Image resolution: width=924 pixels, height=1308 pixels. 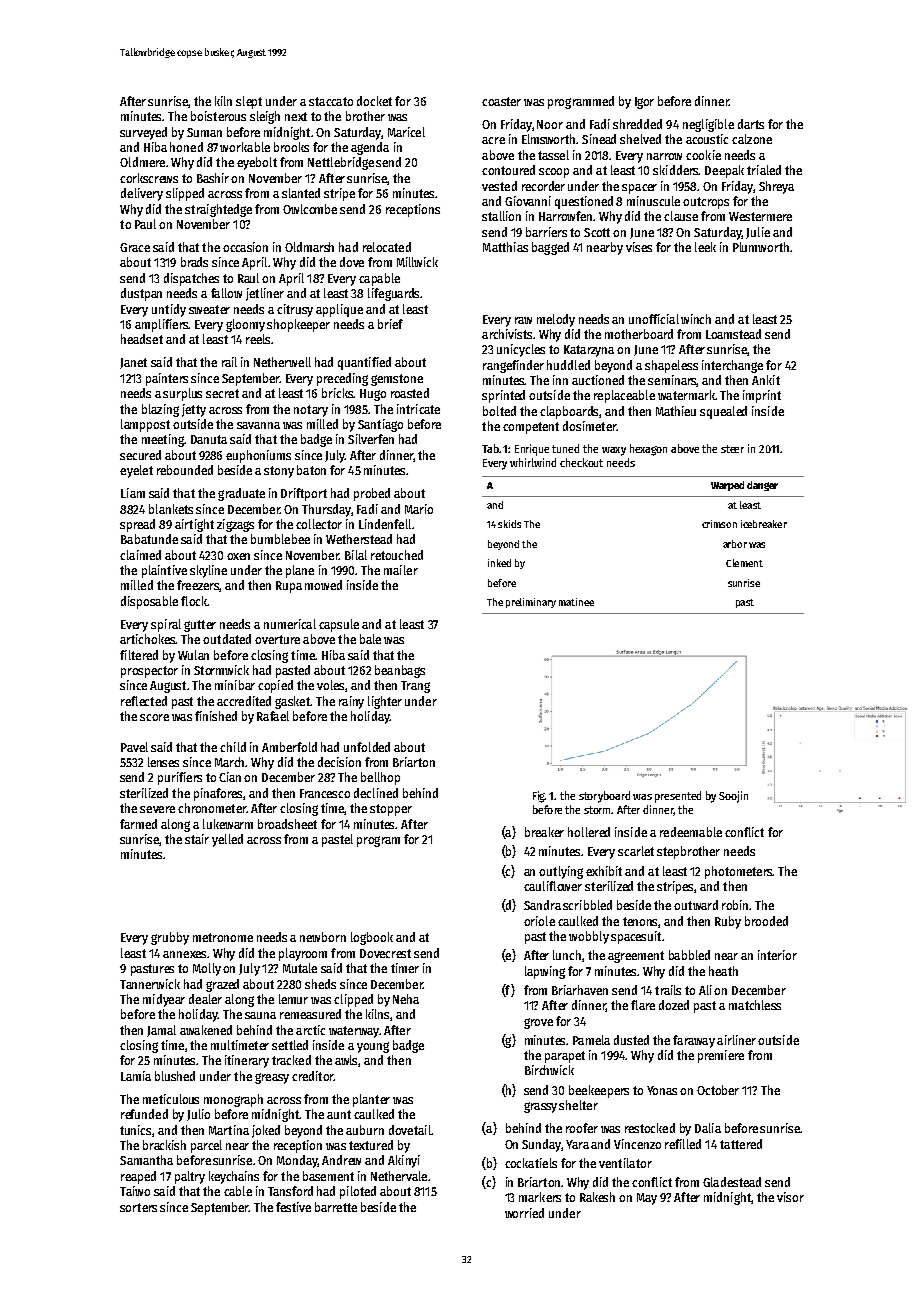 What do you see at coordinates (751, 124) in the page?
I see `darts` at bounding box center [751, 124].
